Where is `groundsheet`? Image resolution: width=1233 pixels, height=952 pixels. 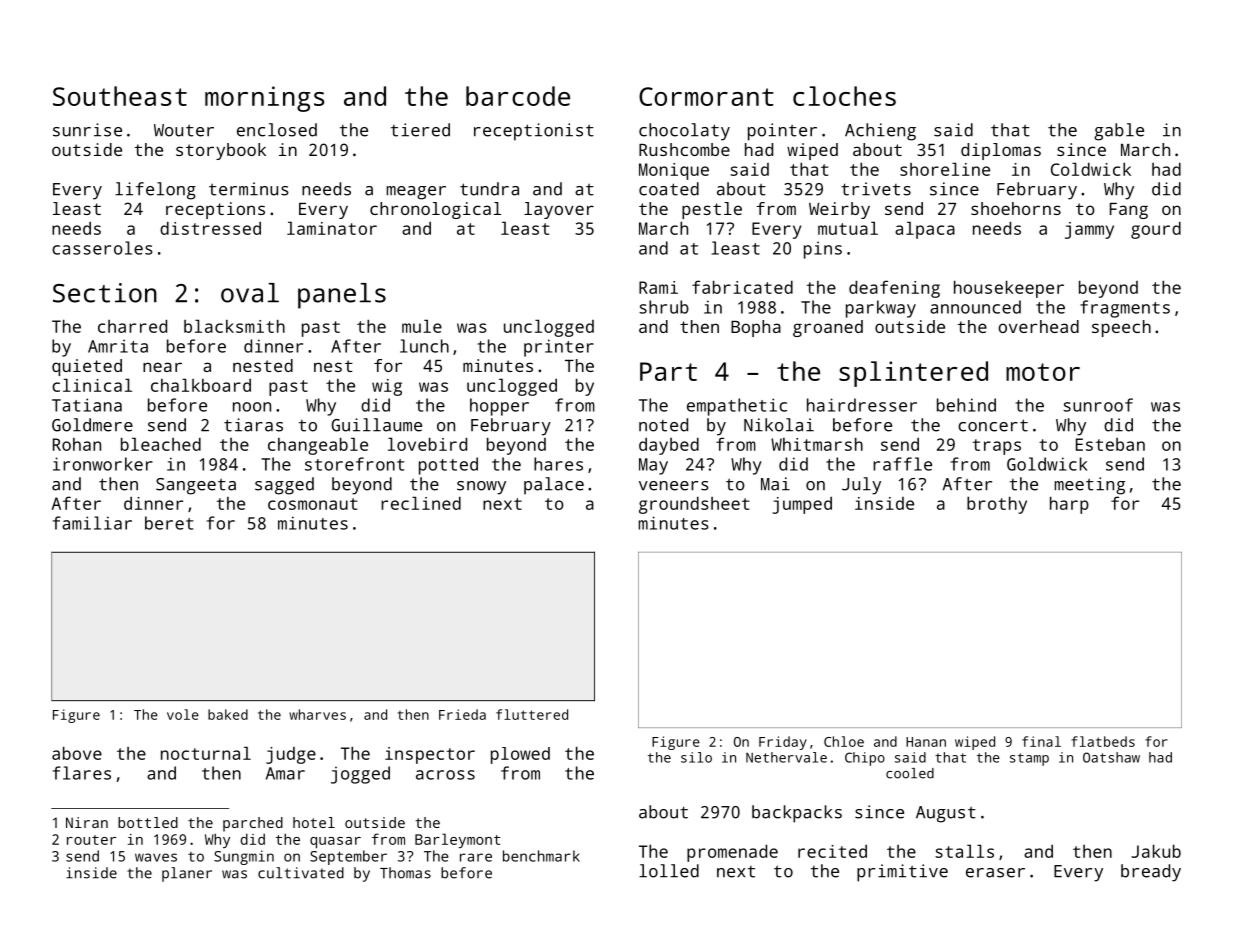 groundsheet is located at coordinates (694, 505).
